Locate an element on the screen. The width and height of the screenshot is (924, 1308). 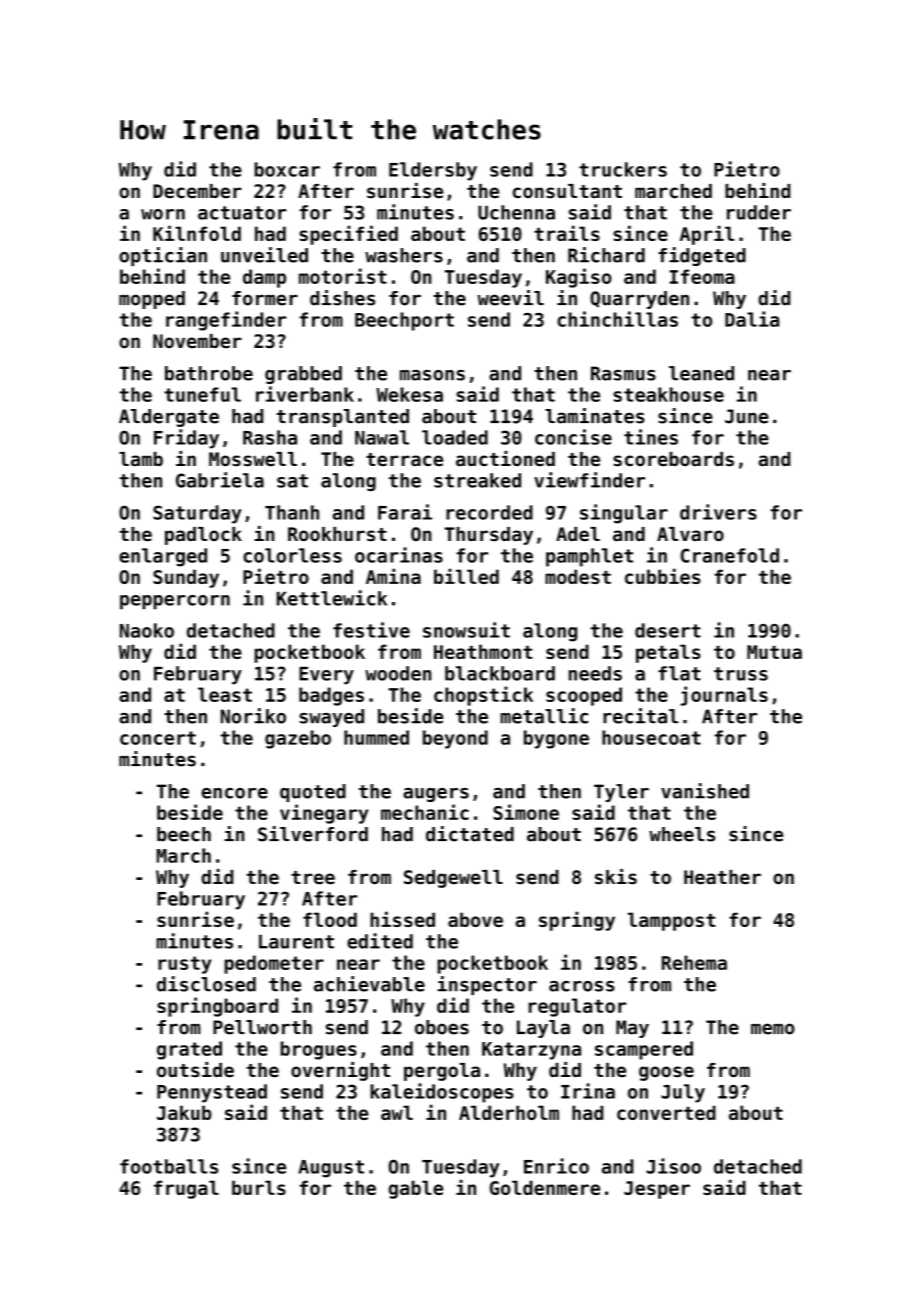
bygone is located at coordinates (556, 739).
